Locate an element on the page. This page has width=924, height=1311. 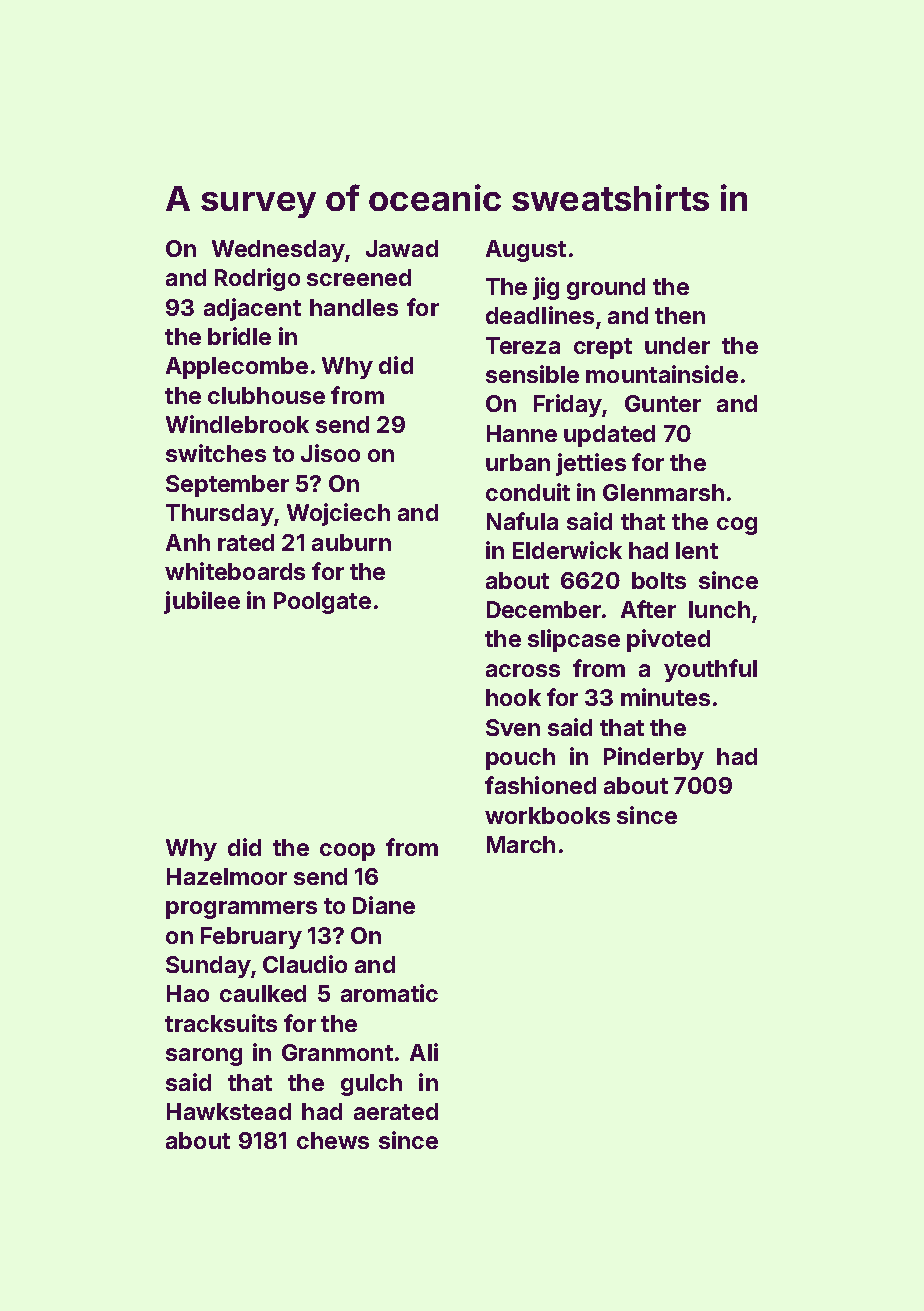
Hawkstead is located at coordinates (229, 1111).
